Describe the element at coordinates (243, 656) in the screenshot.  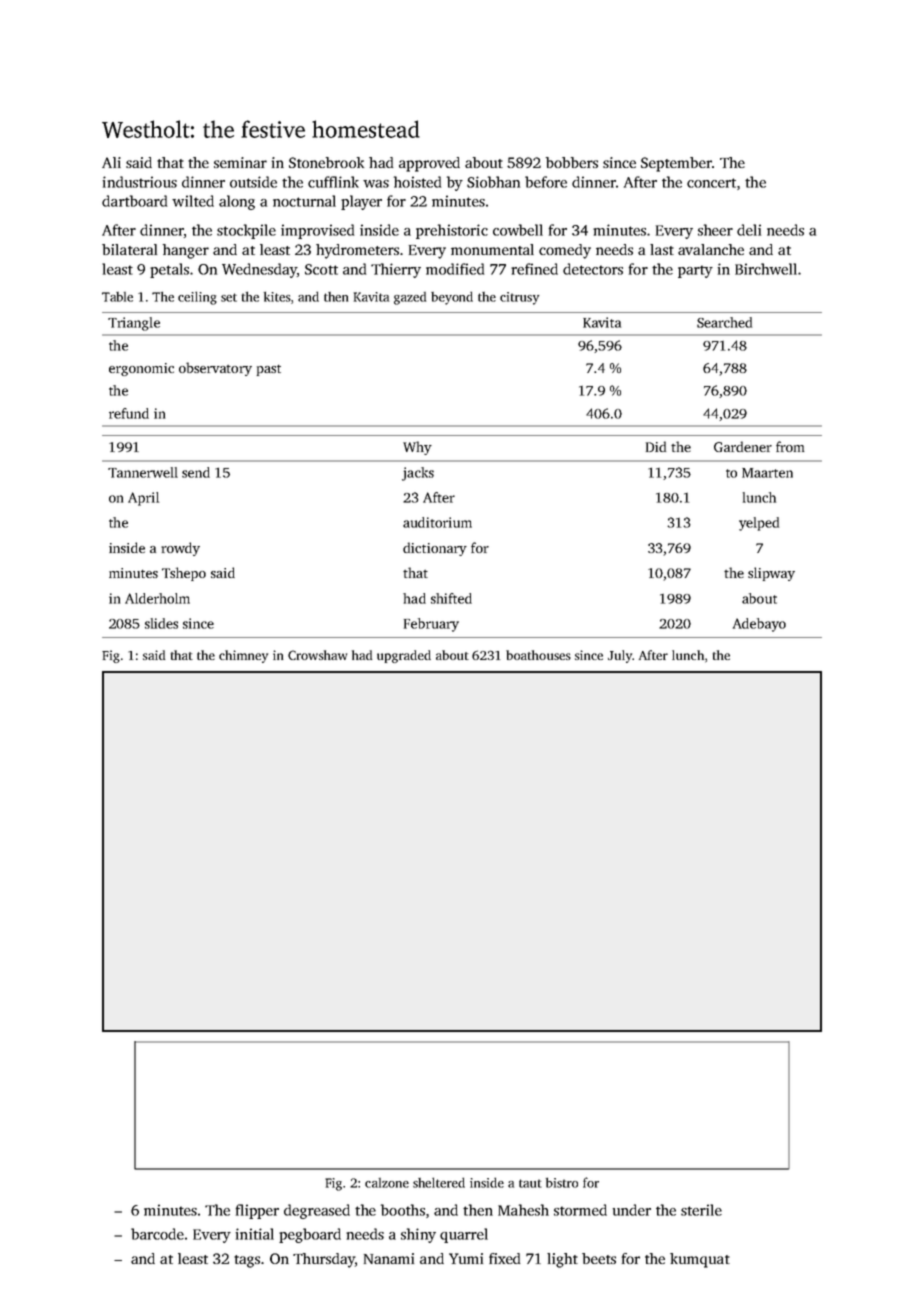
I see `chimney` at that location.
